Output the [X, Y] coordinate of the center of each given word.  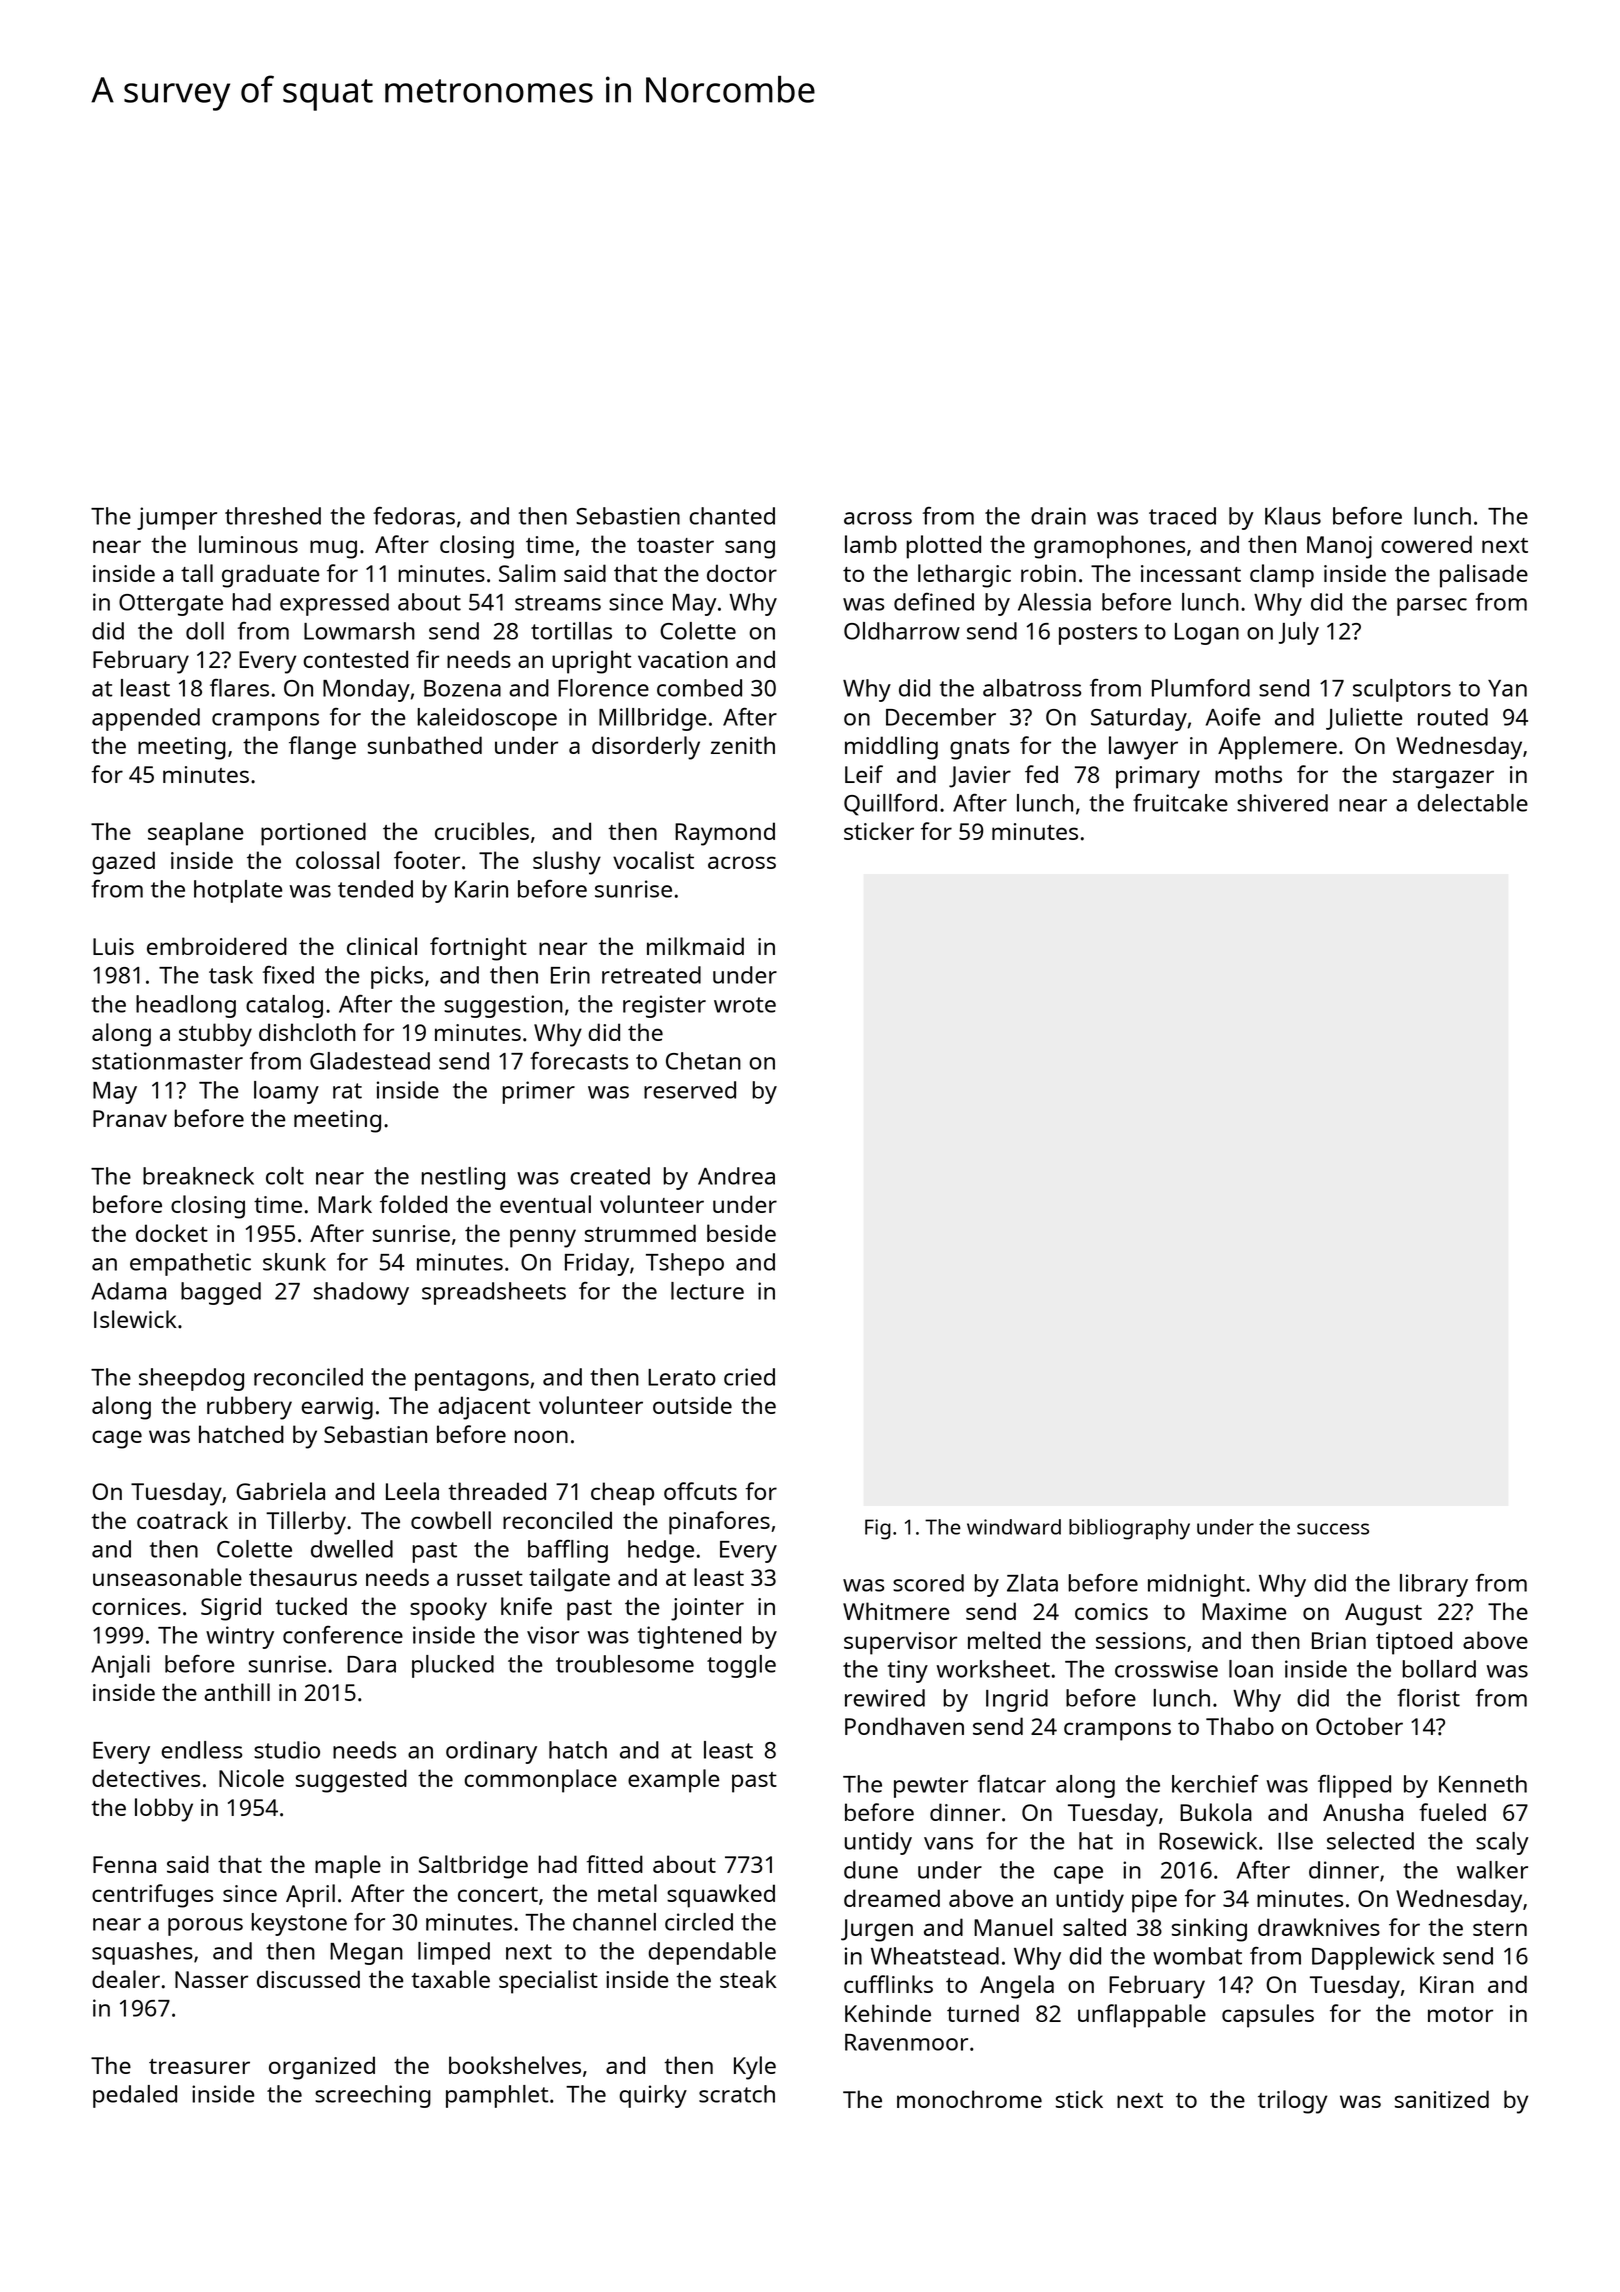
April [310, 1896]
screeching [373, 2096]
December [941, 717]
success [1333, 1529]
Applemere [1277, 748]
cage [117, 1439]
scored [928, 1583]
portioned [313, 834]
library [1434, 1585]
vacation [683, 659]
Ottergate [171, 605]
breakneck [198, 1176]
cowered [1426, 544]
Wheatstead [935, 1956]
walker [1492, 1870]
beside [741, 1233]
